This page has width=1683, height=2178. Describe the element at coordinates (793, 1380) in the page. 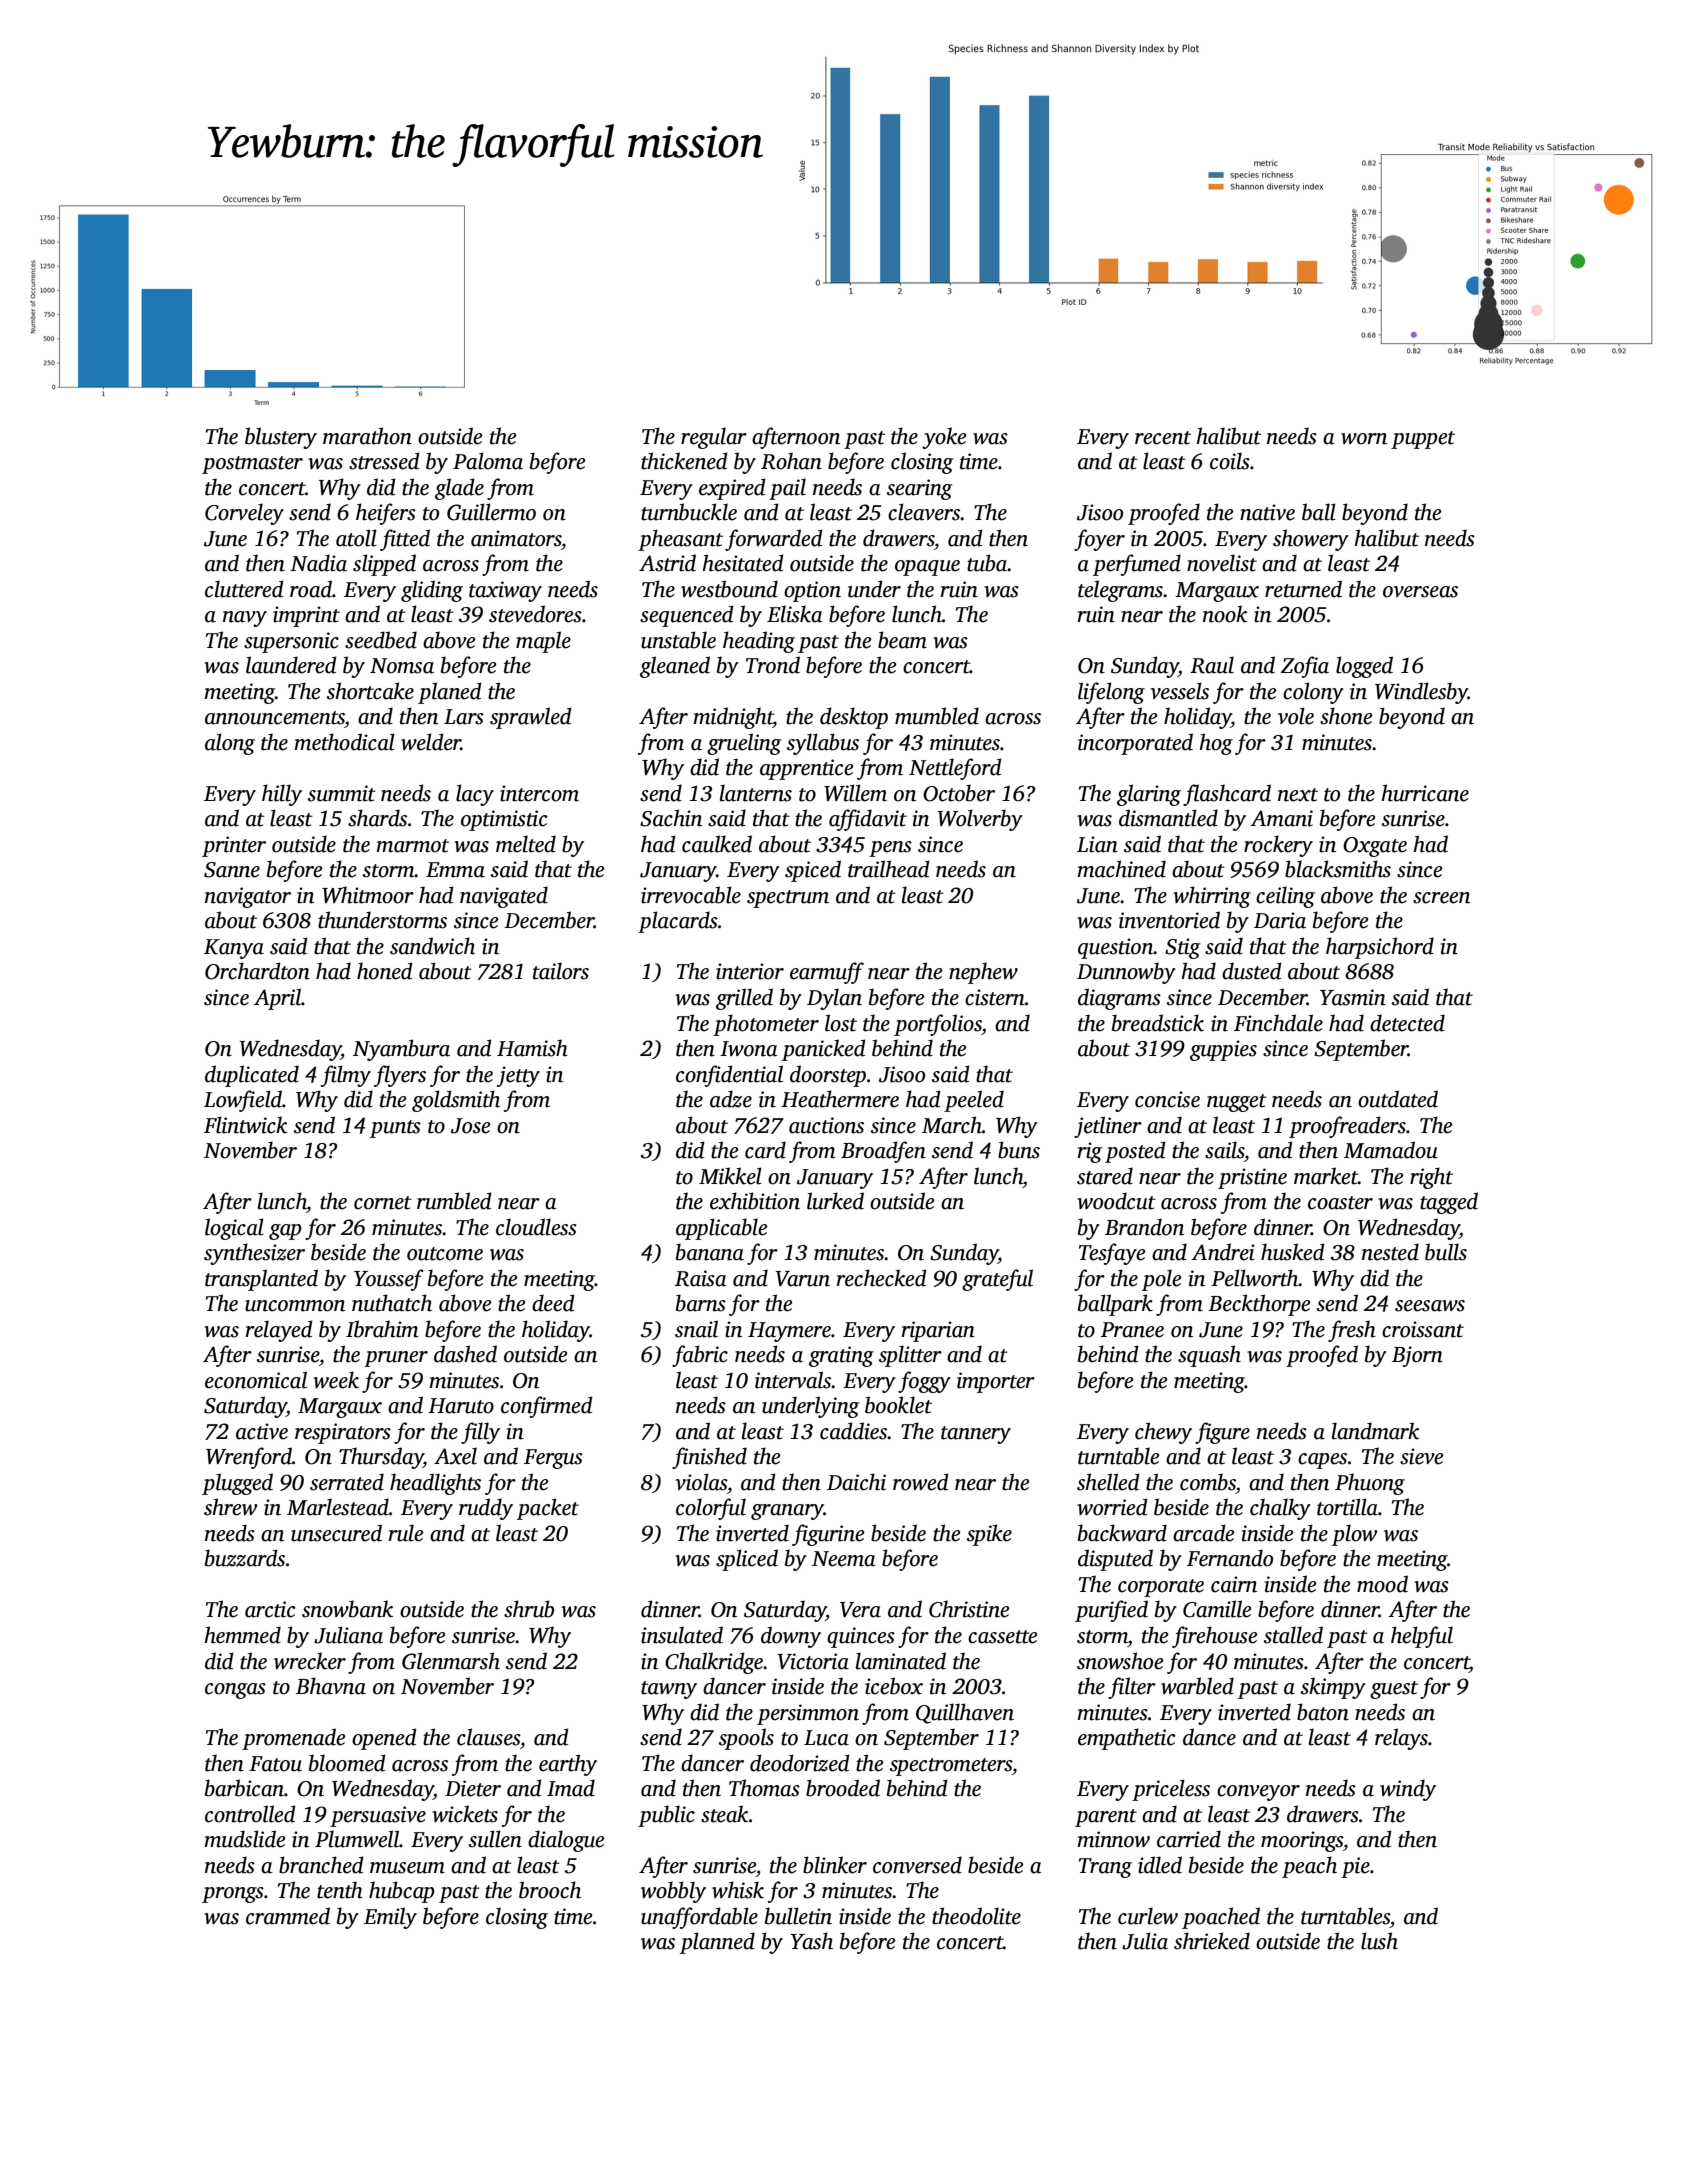

I see `intervals` at that location.
